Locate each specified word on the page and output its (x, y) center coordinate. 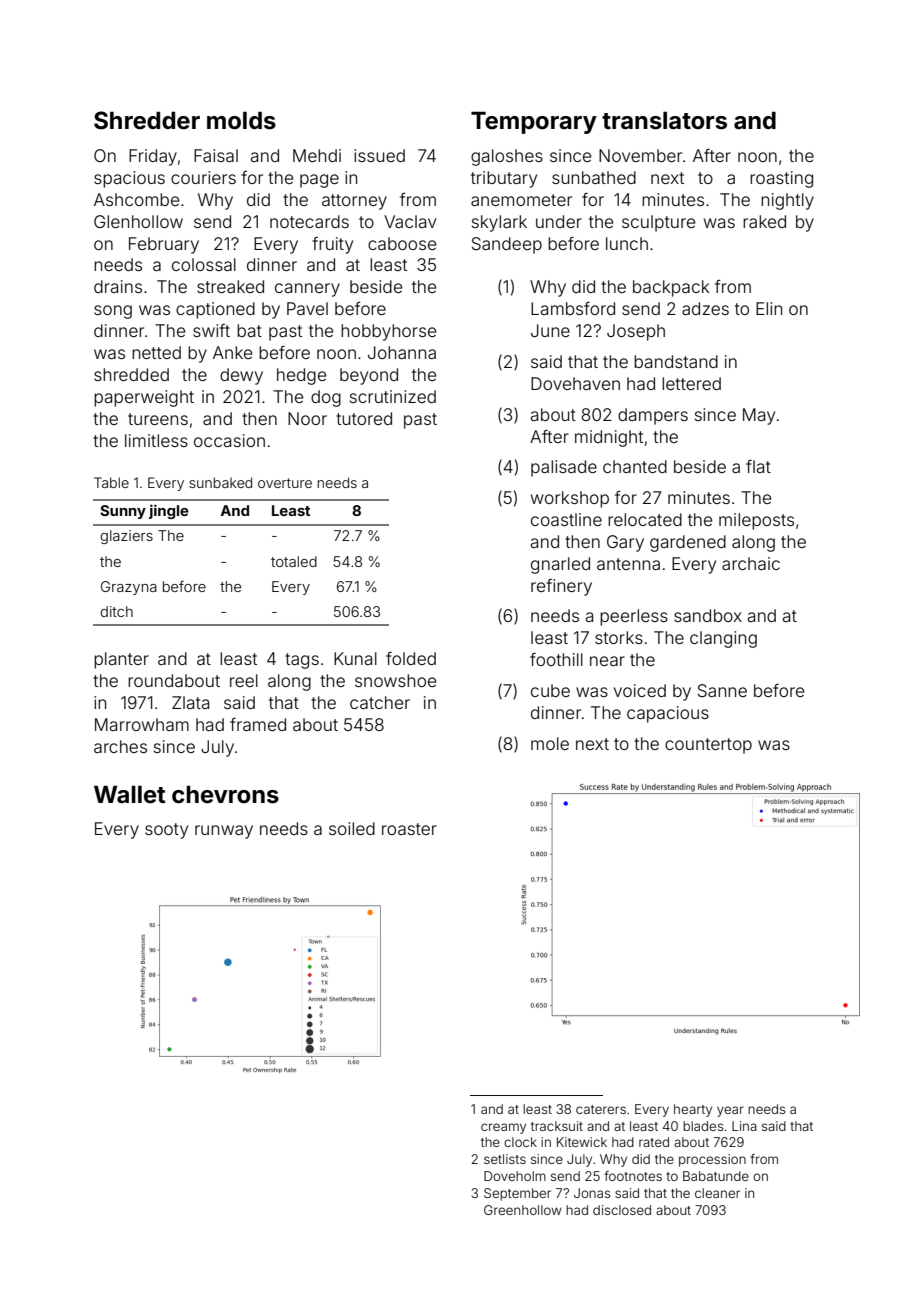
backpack (671, 288)
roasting (781, 179)
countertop (708, 746)
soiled (352, 828)
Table (111, 482)
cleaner (717, 1193)
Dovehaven (575, 383)
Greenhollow (523, 1210)
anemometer (521, 200)
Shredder (147, 120)
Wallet (129, 794)
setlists (505, 1159)
